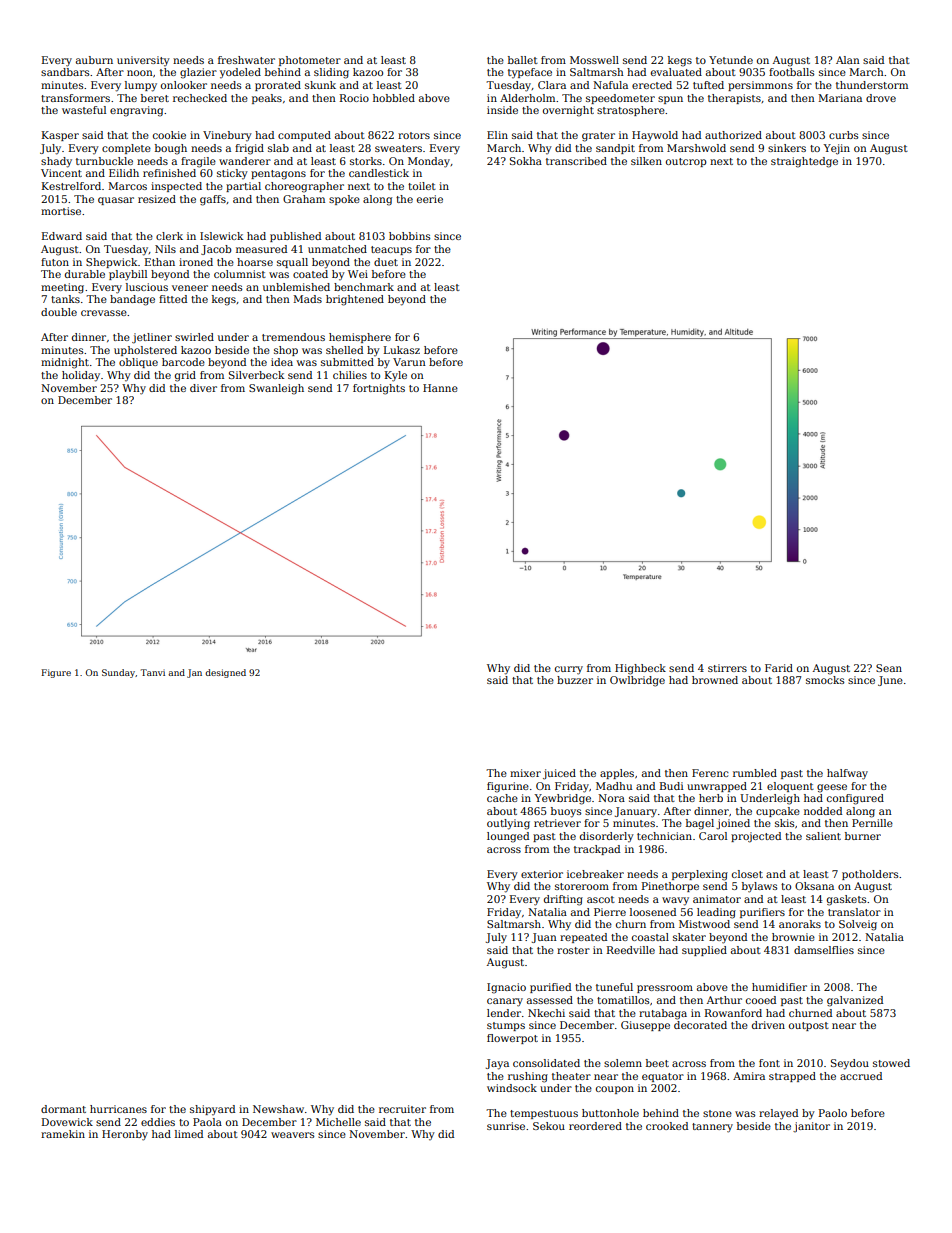 The image size is (952, 1233). What do you see at coordinates (569, 670) in the document?
I see `curry` at bounding box center [569, 670].
